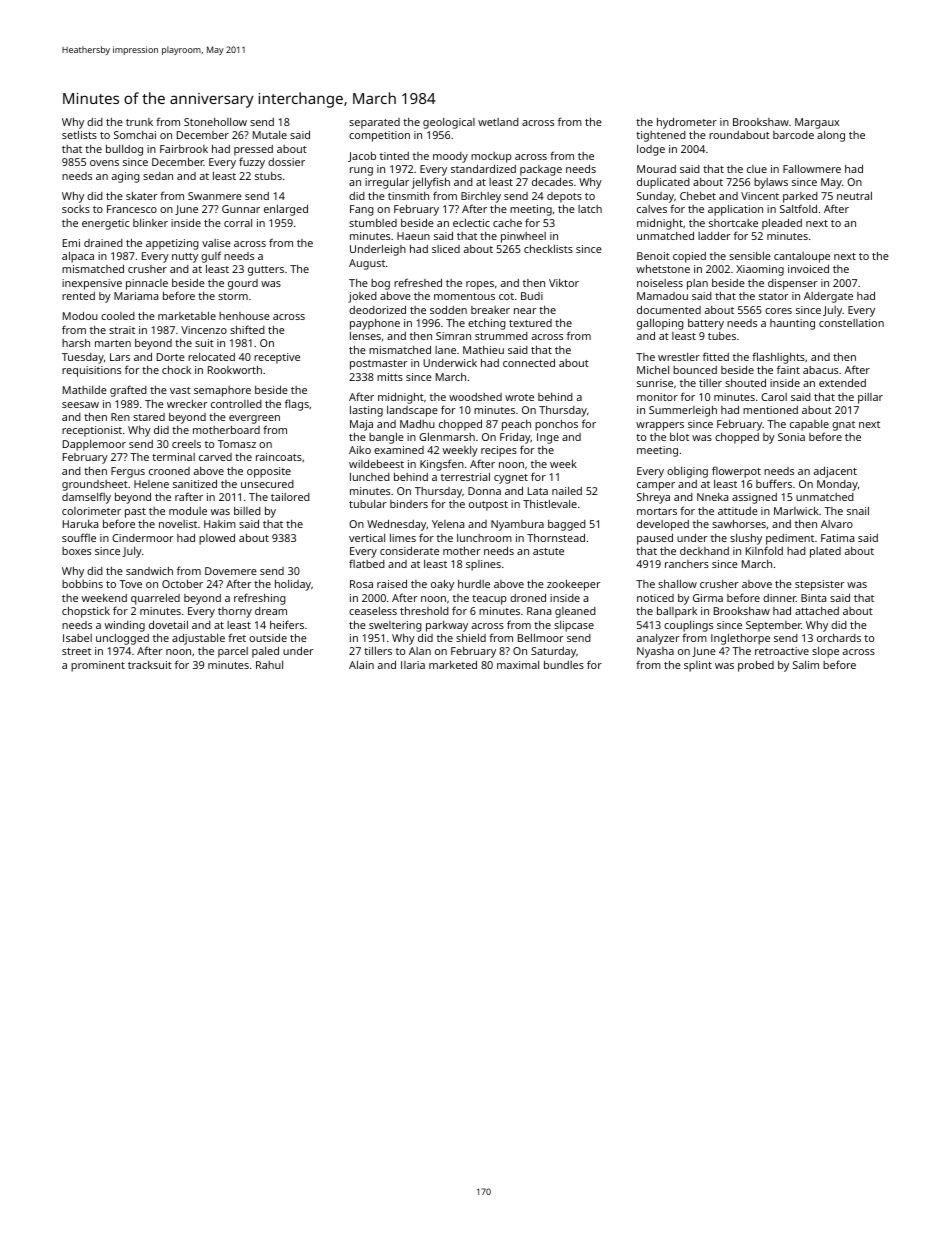  I want to click on abacus, so click(820, 370).
